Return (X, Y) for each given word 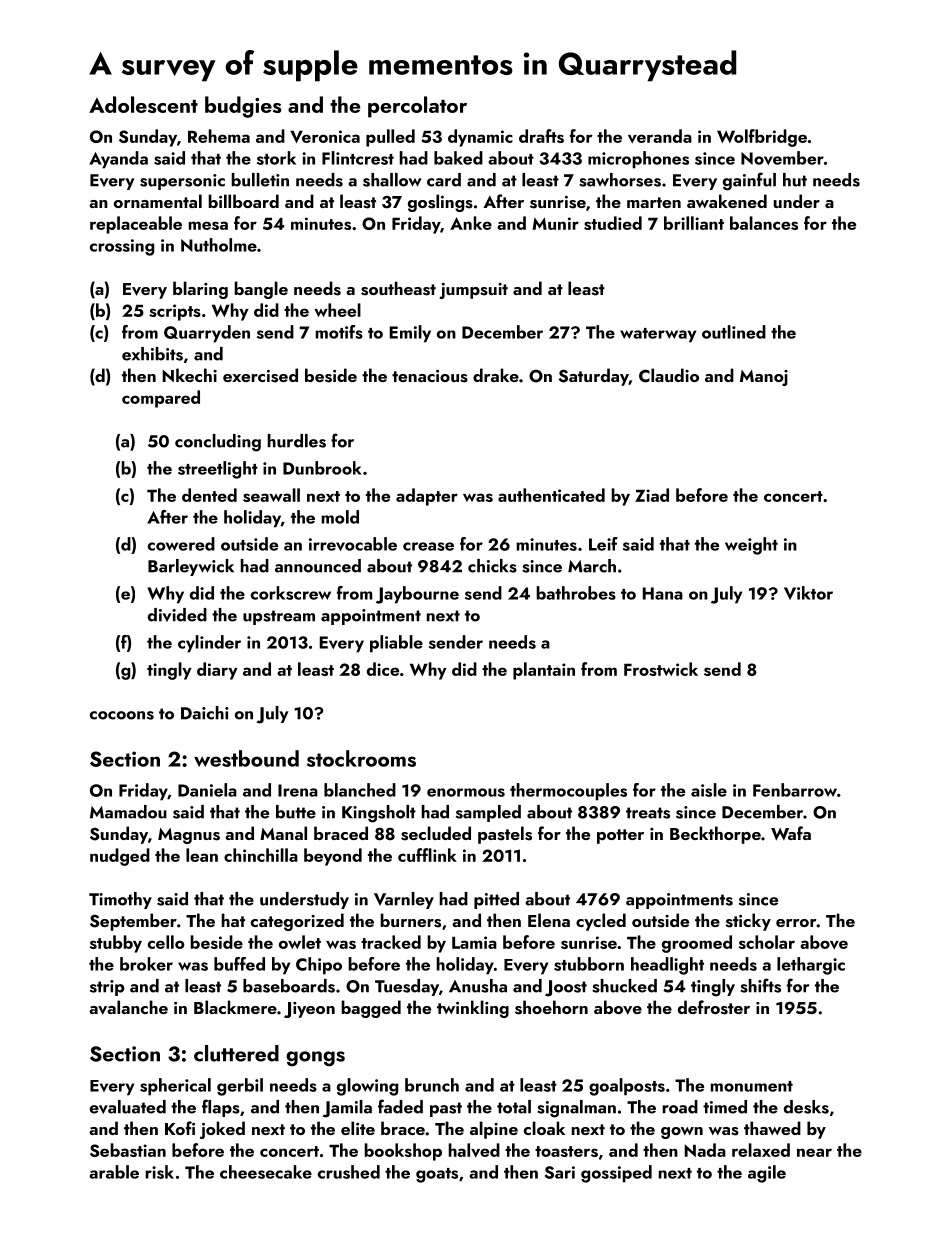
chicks (492, 566)
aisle (709, 790)
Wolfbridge (762, 138)
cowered (181, 544)
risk (160, 1172)
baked (458, 158)
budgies (243, 107)
